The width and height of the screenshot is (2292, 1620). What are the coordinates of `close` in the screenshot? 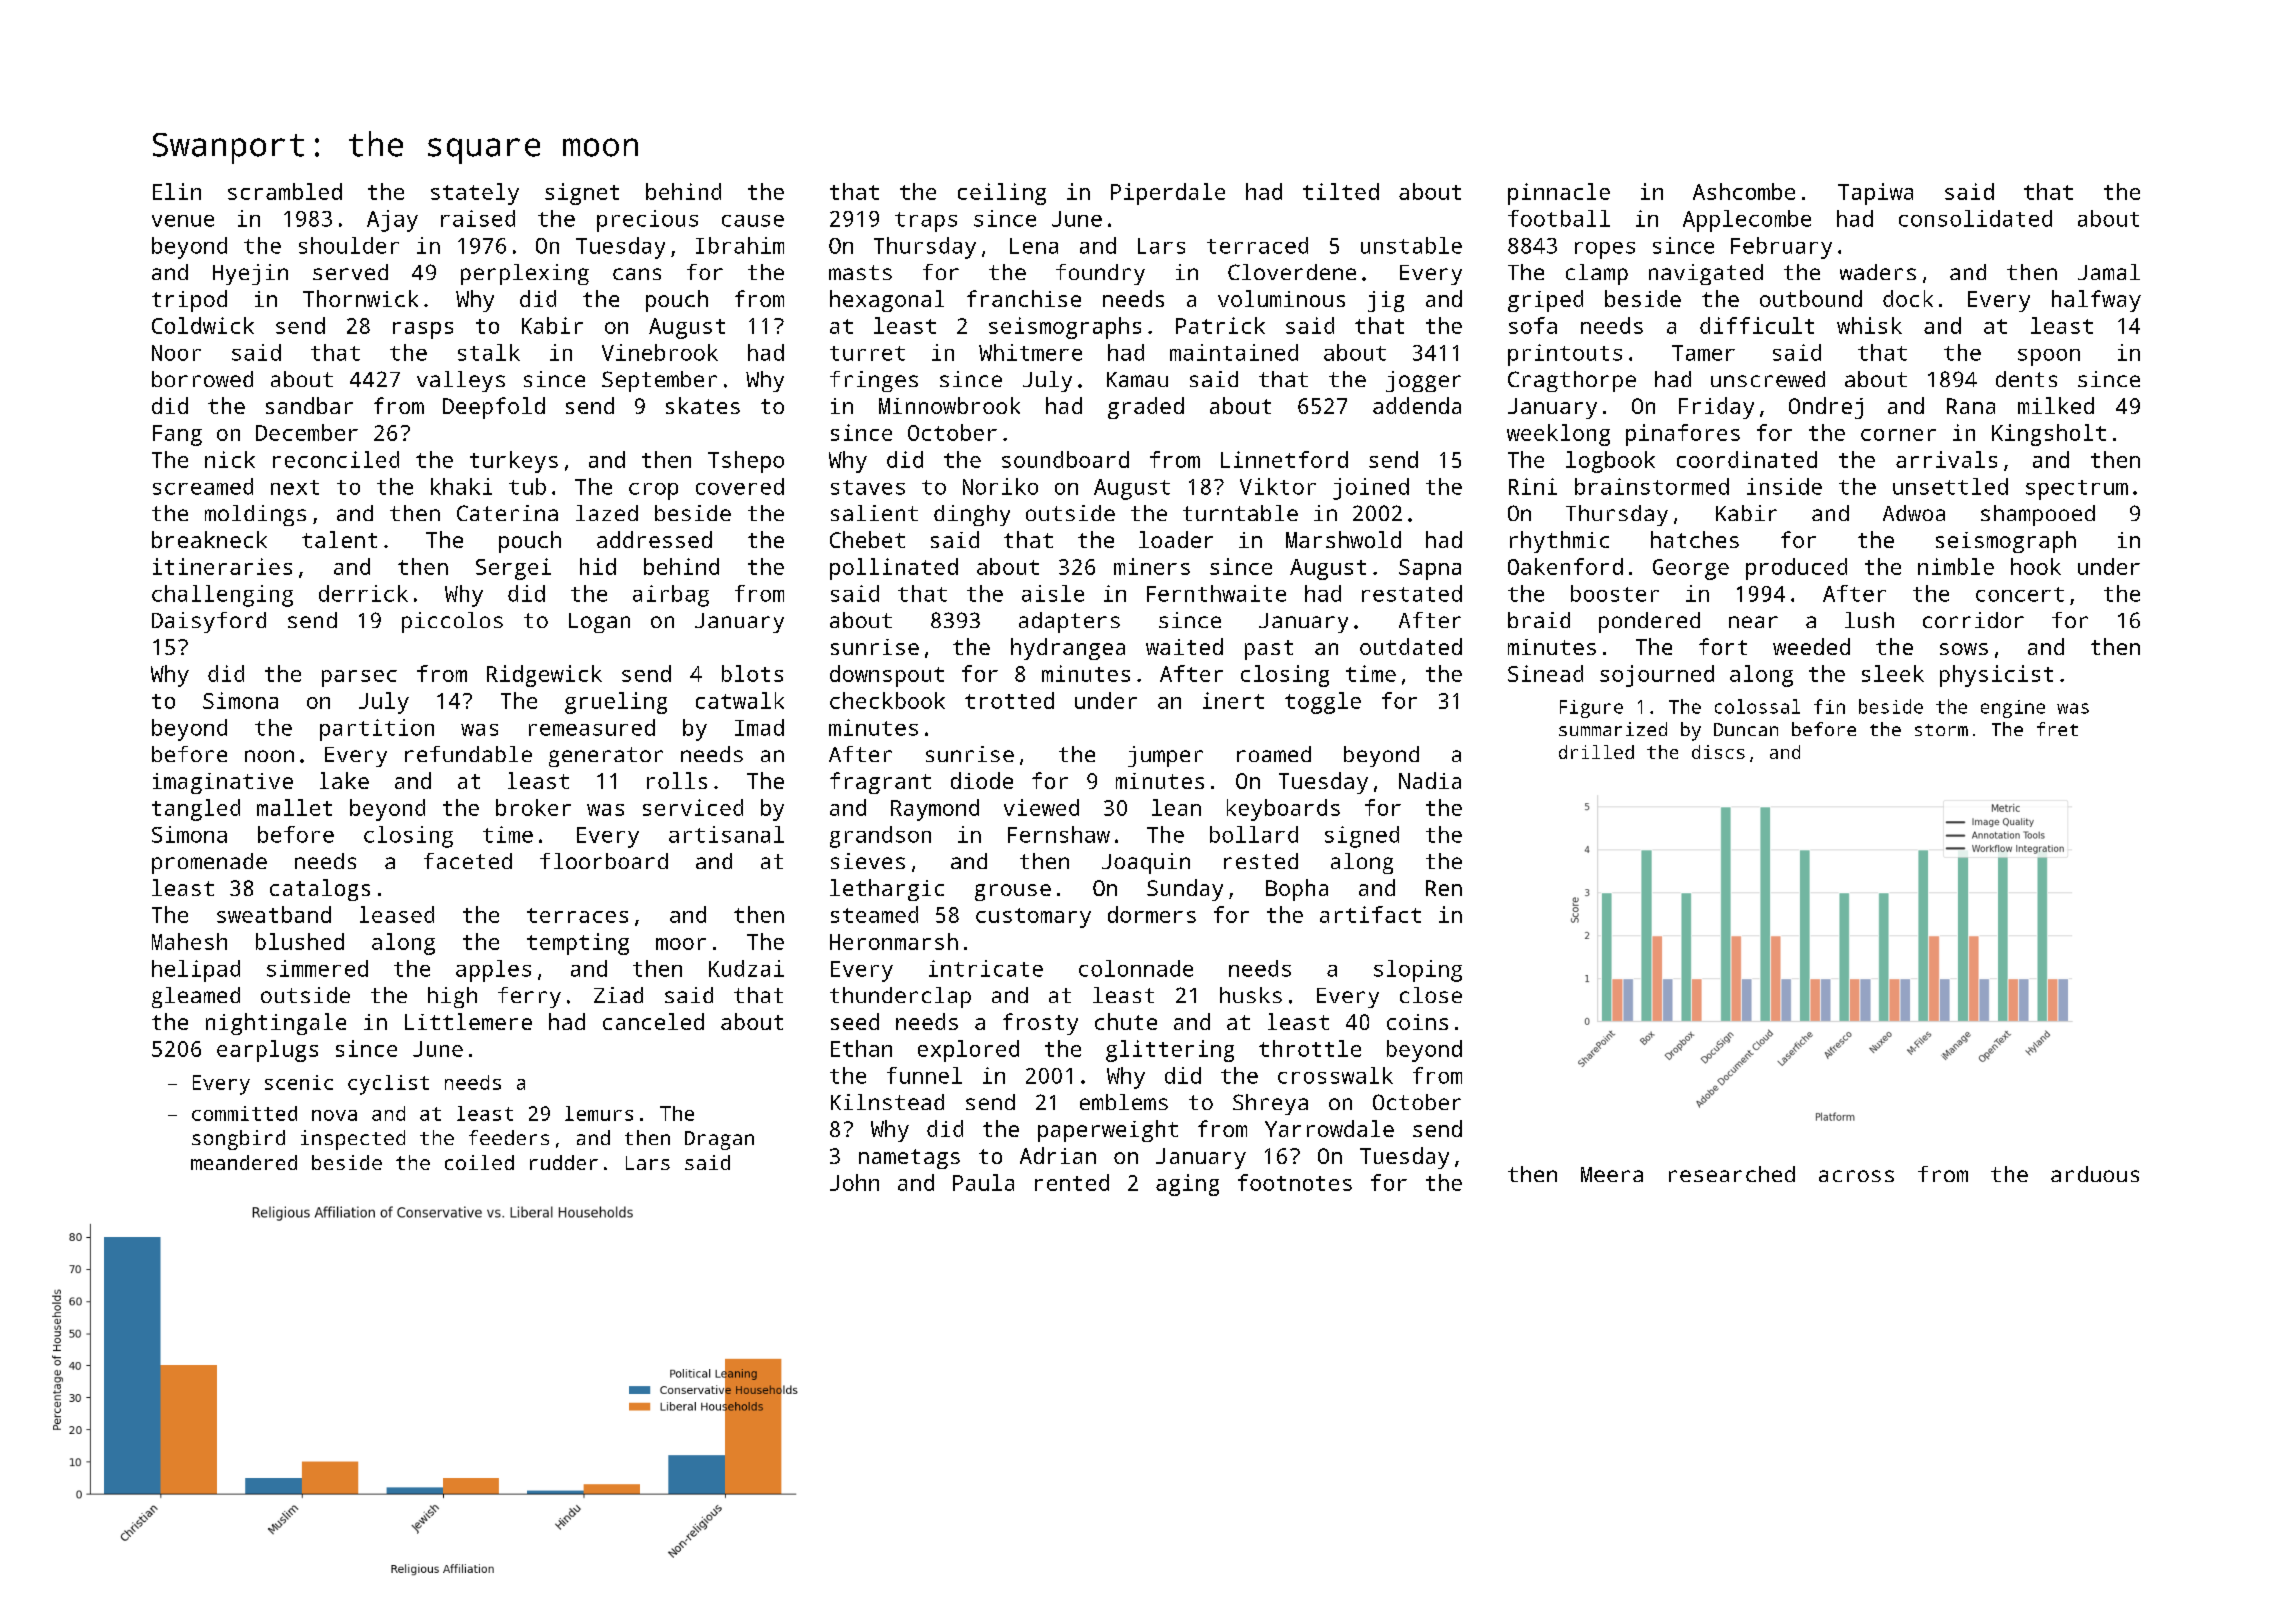 It's located at (1431, 995).
